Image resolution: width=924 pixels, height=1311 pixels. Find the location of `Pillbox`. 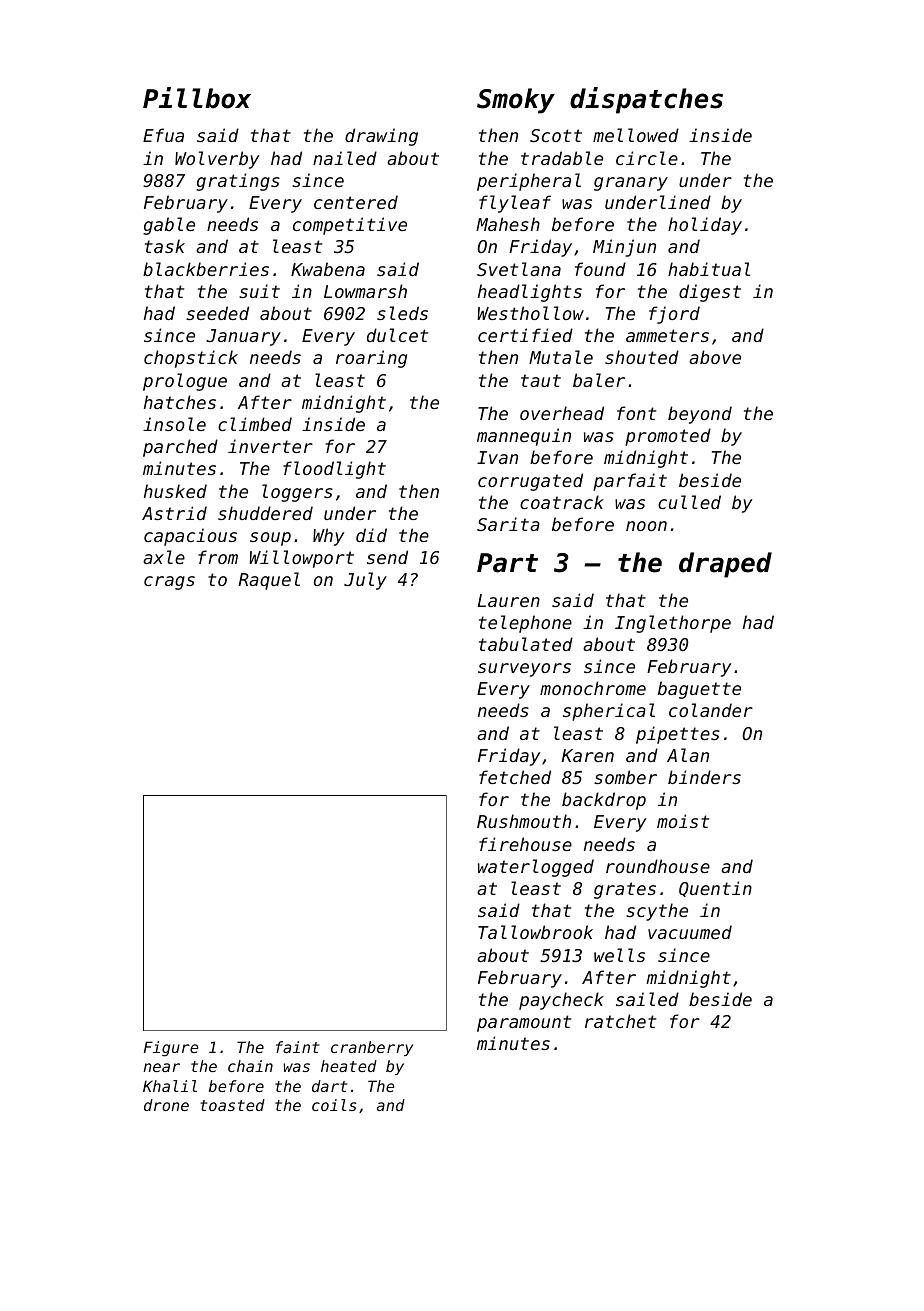

Pillbox is located at coordinates (197, 98).
